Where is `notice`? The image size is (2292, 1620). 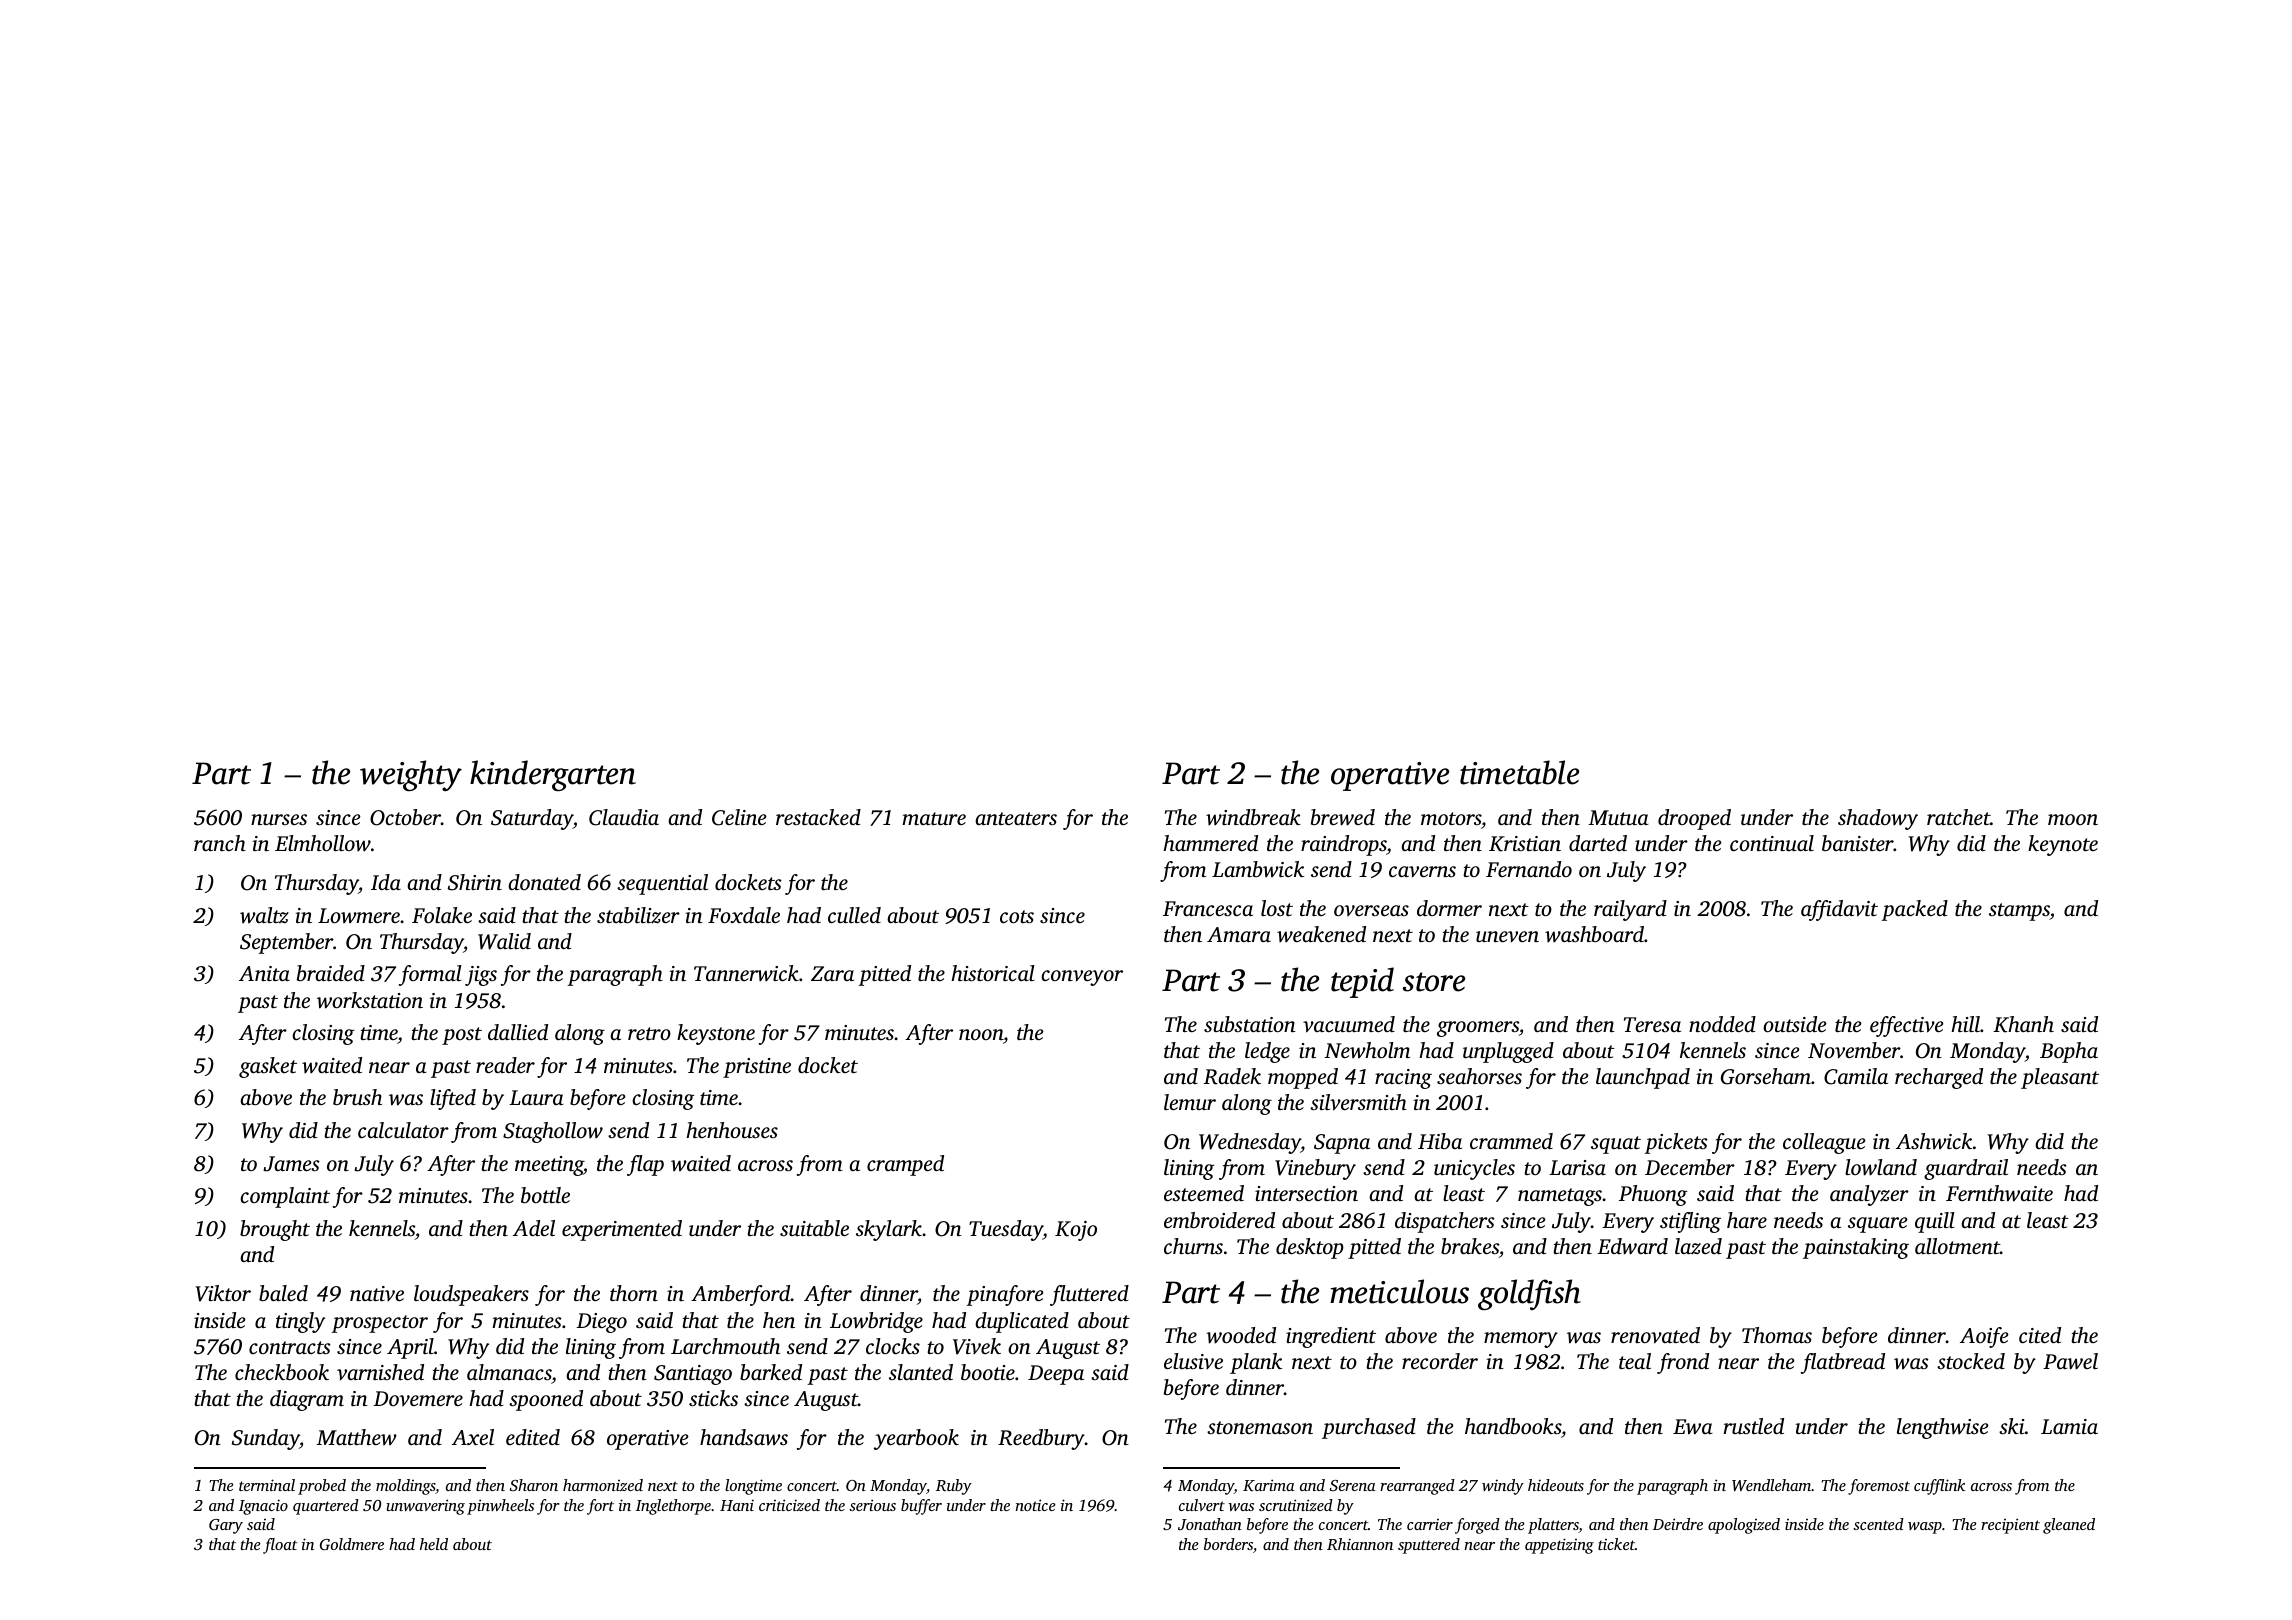 notice is located at coordinates (1035, 1505).
